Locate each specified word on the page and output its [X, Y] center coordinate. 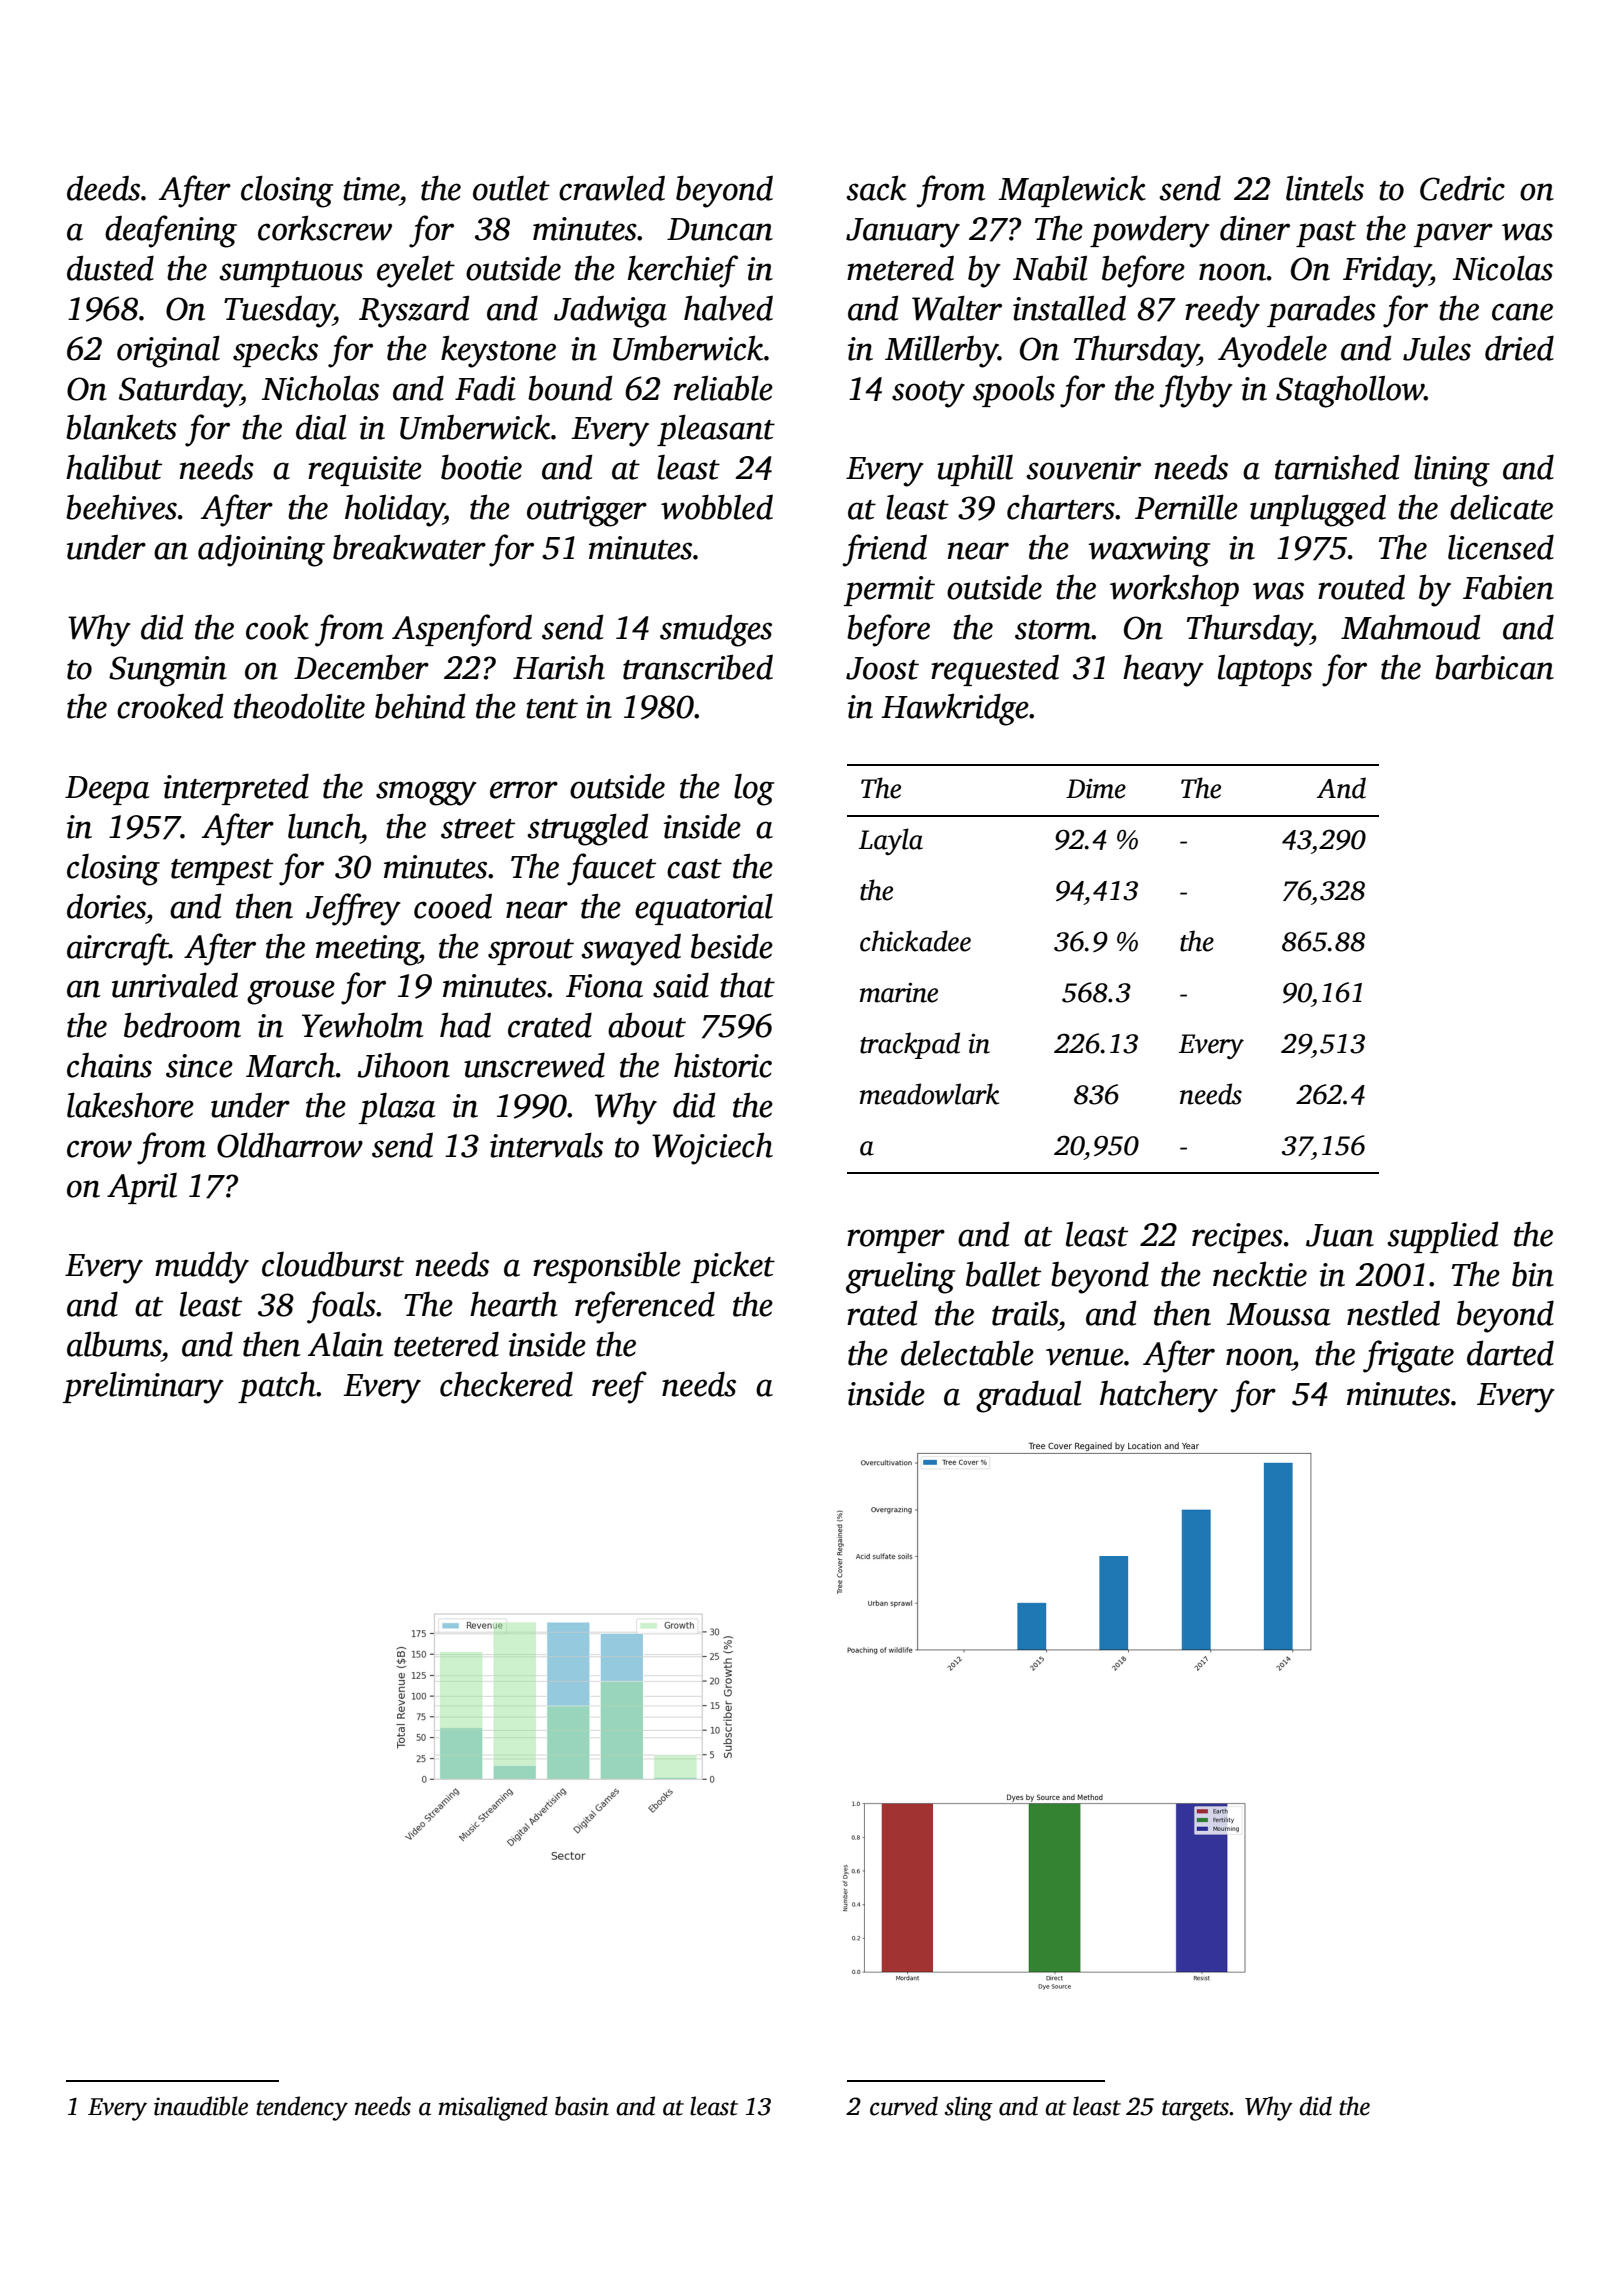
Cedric [1462, 188]
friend [884, 550]
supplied [1442, 1237]
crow [99, 1149]
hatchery [1159, 1397]
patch [277, 1387]
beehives [121, 507]
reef [619, 1387]
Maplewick [1072, 191]
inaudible [201, 2106]
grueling [900, 1277]
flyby [1196, 391]
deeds [103, 188]
